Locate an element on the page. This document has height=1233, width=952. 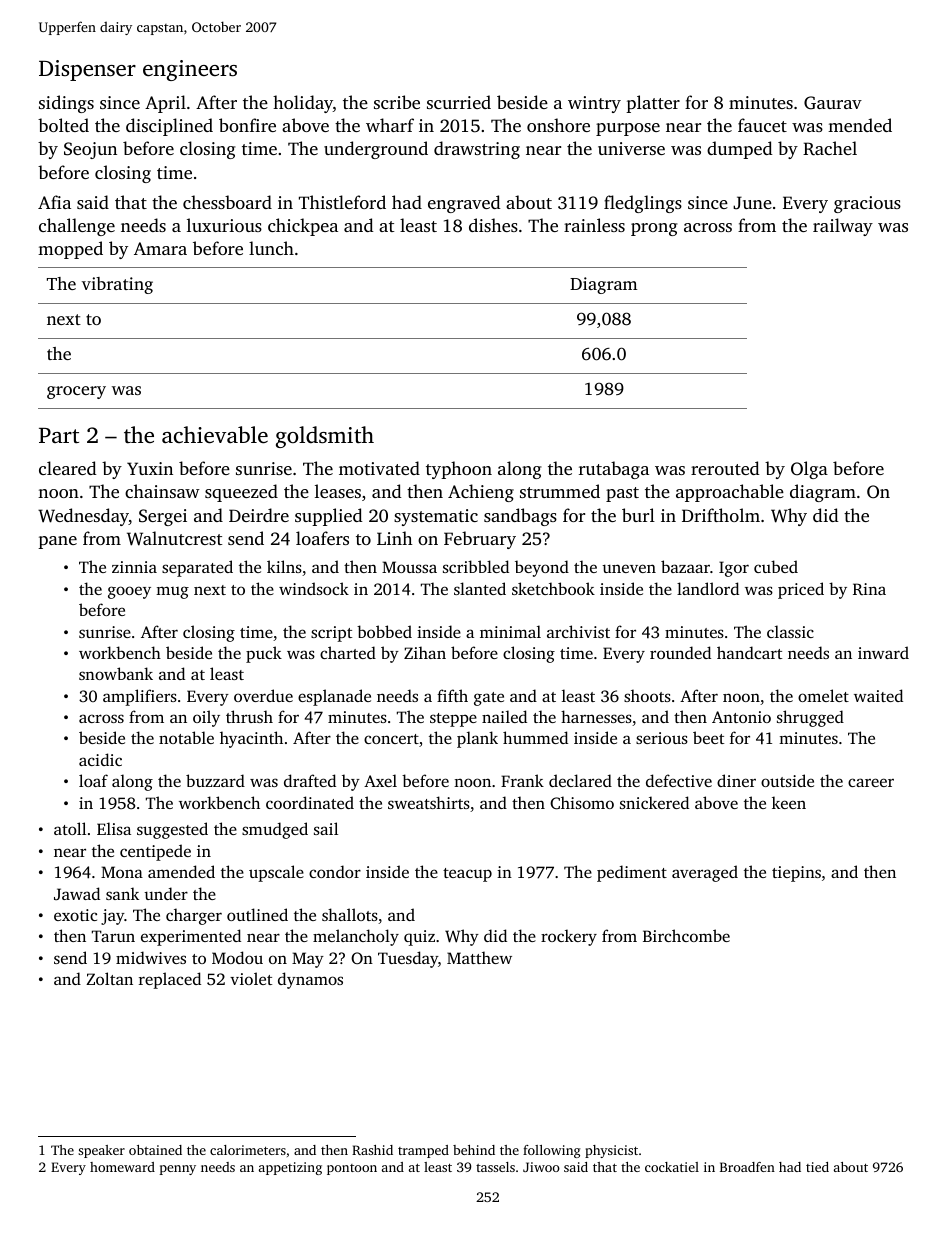
scribe is located at coordinates (397, 102).
